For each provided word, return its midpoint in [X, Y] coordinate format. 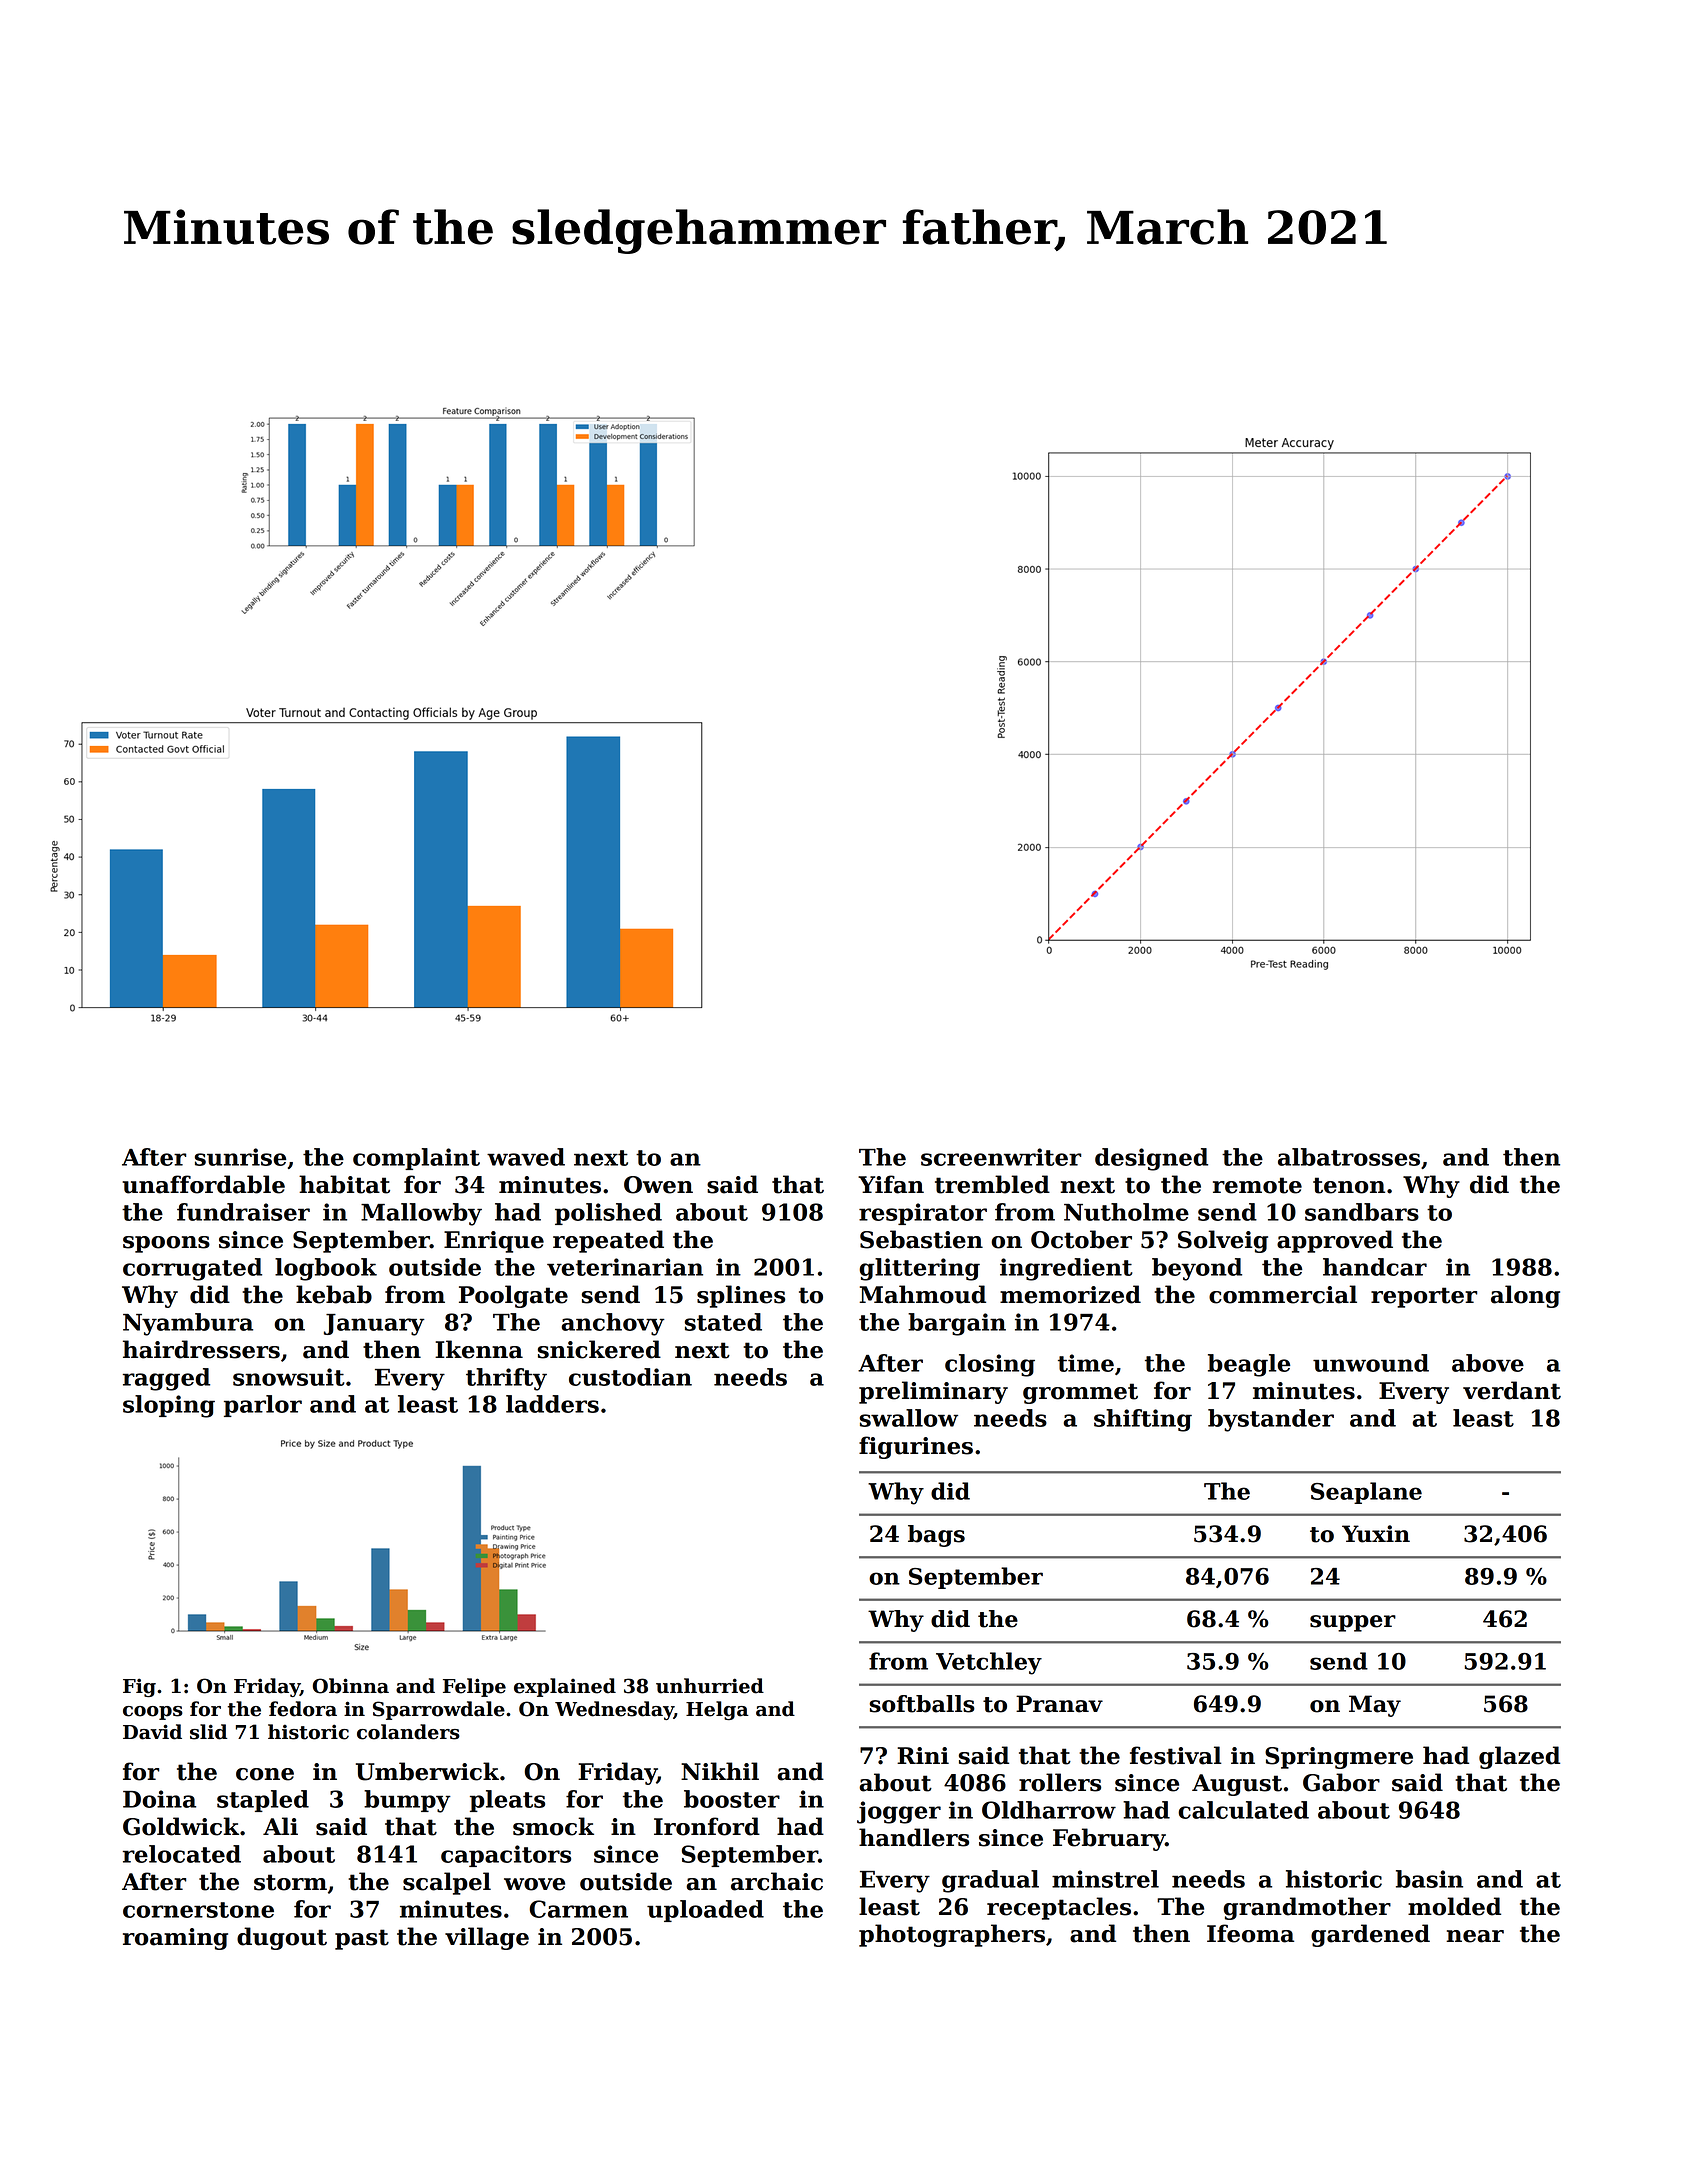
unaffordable [203, 1184]
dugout [282, 1938]
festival [1176, 1755]
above [1488, 1363]
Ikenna [479, 1349]
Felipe [474, 1687]
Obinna [351, 1686]
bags [936, 1536]
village [487, 1938]
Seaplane [1366, 1493]
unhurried [710, 1686]
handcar [1375, 1267]
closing [990, 1365]
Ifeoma [1250, 1933]
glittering [919, 1269]
